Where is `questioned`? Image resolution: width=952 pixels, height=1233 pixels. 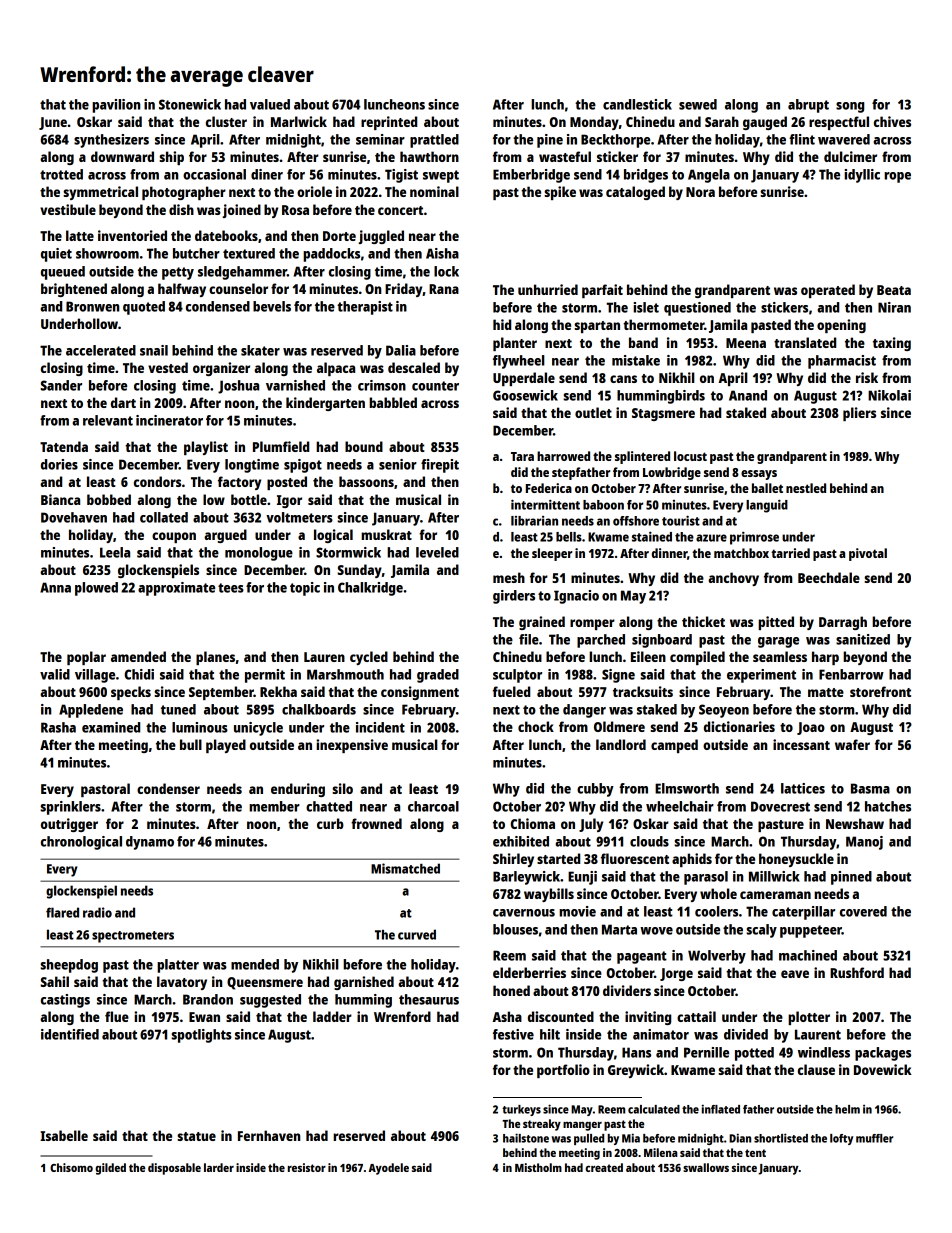 questioned is located at coordinates (697, 309).
